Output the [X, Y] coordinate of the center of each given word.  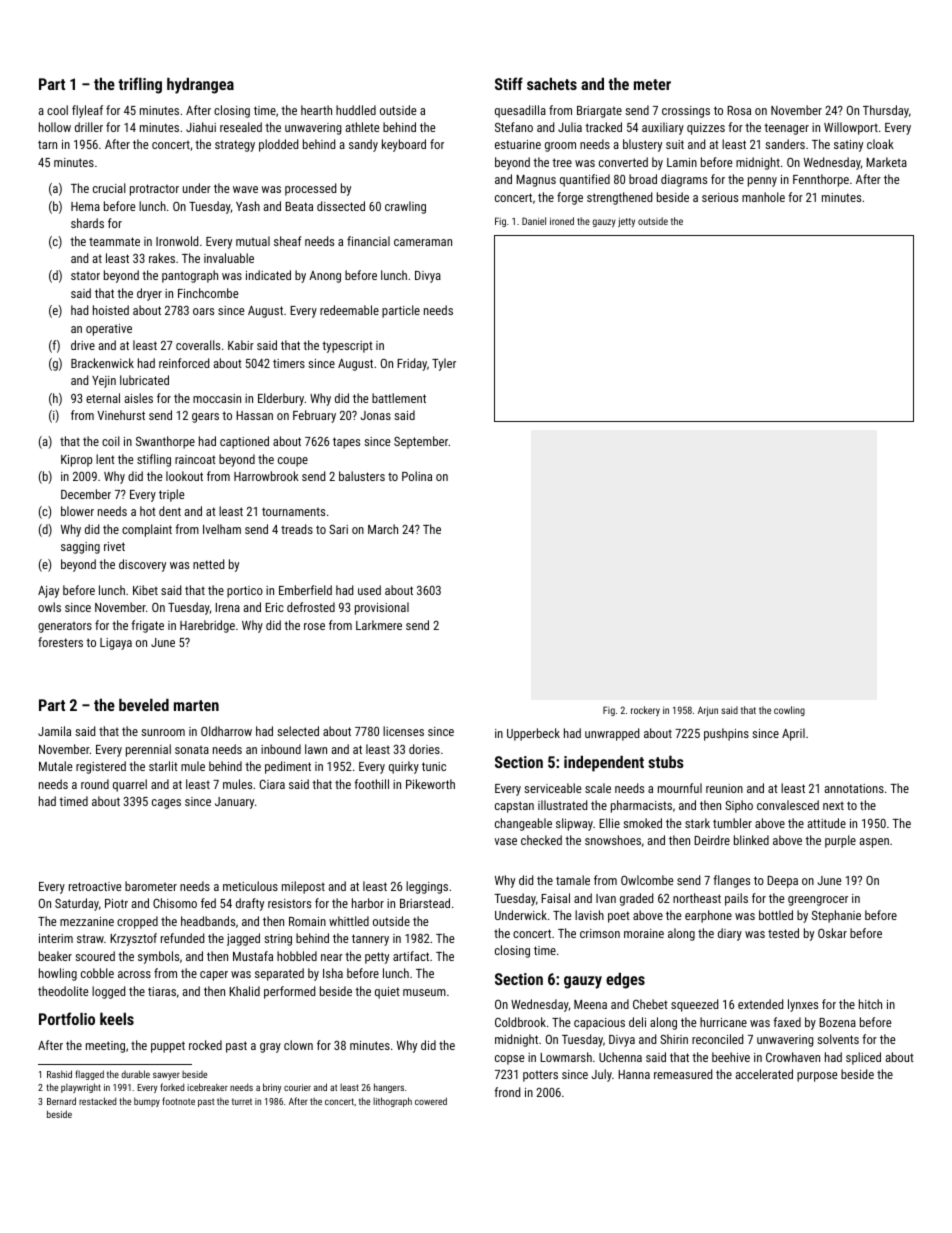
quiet [387, 993]
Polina [417, 476]
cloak [880, 144]
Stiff [509, 83]
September [421, 442]
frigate [147, 626]
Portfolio [67, 1018]
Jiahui [201, 127]
